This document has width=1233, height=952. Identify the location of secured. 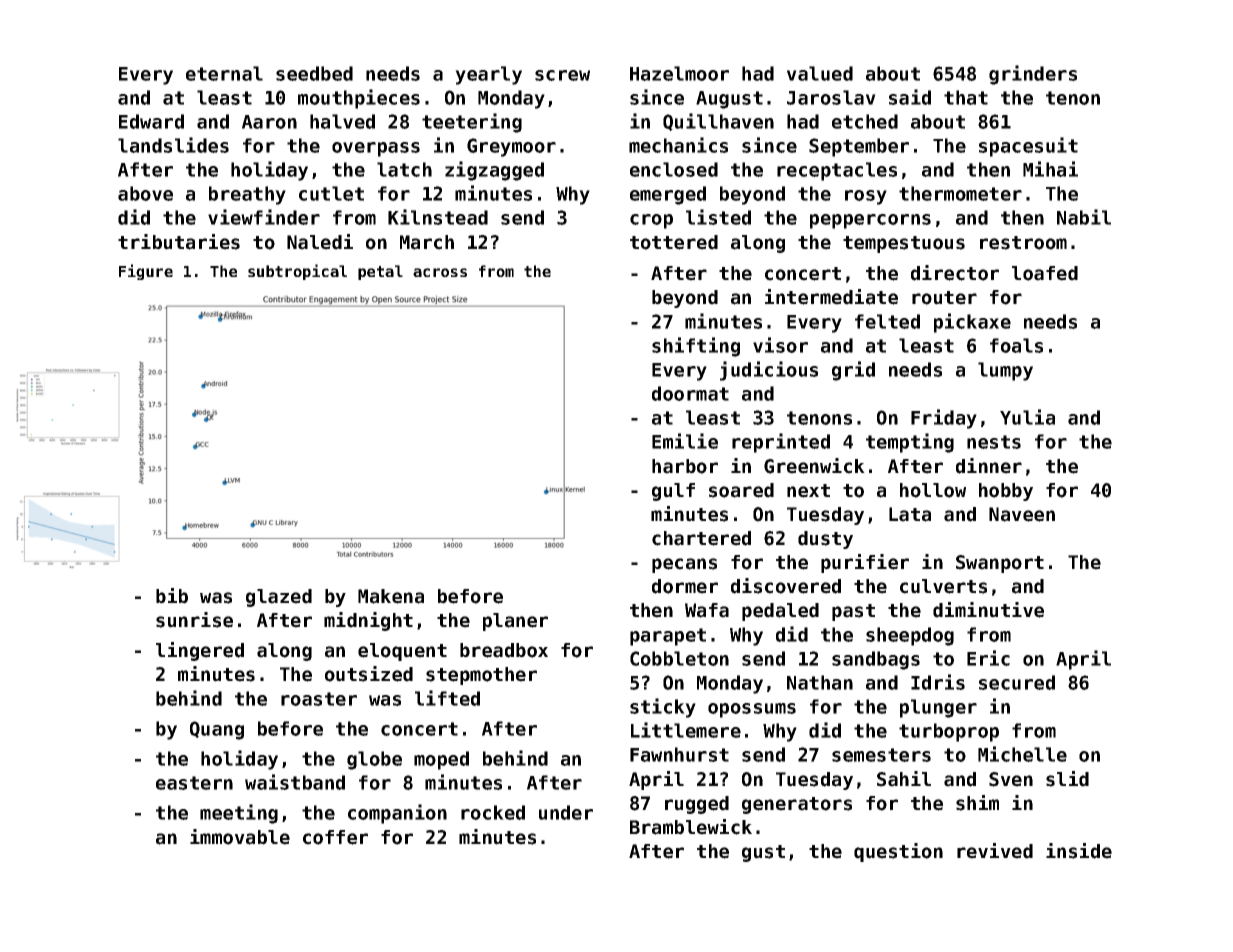
(1017, 682).
